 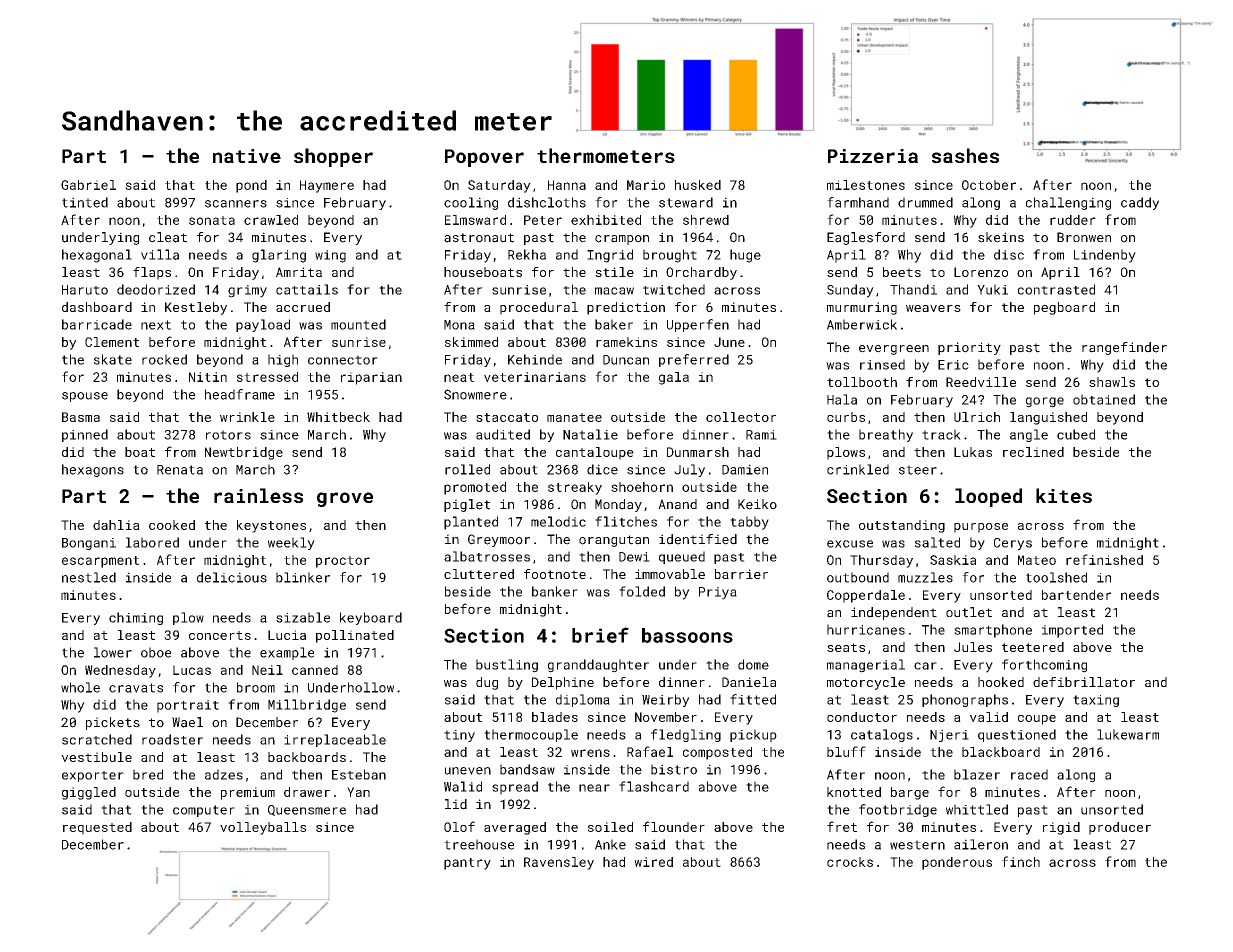 I want to click on bustling, so click(x=507, y=666).
